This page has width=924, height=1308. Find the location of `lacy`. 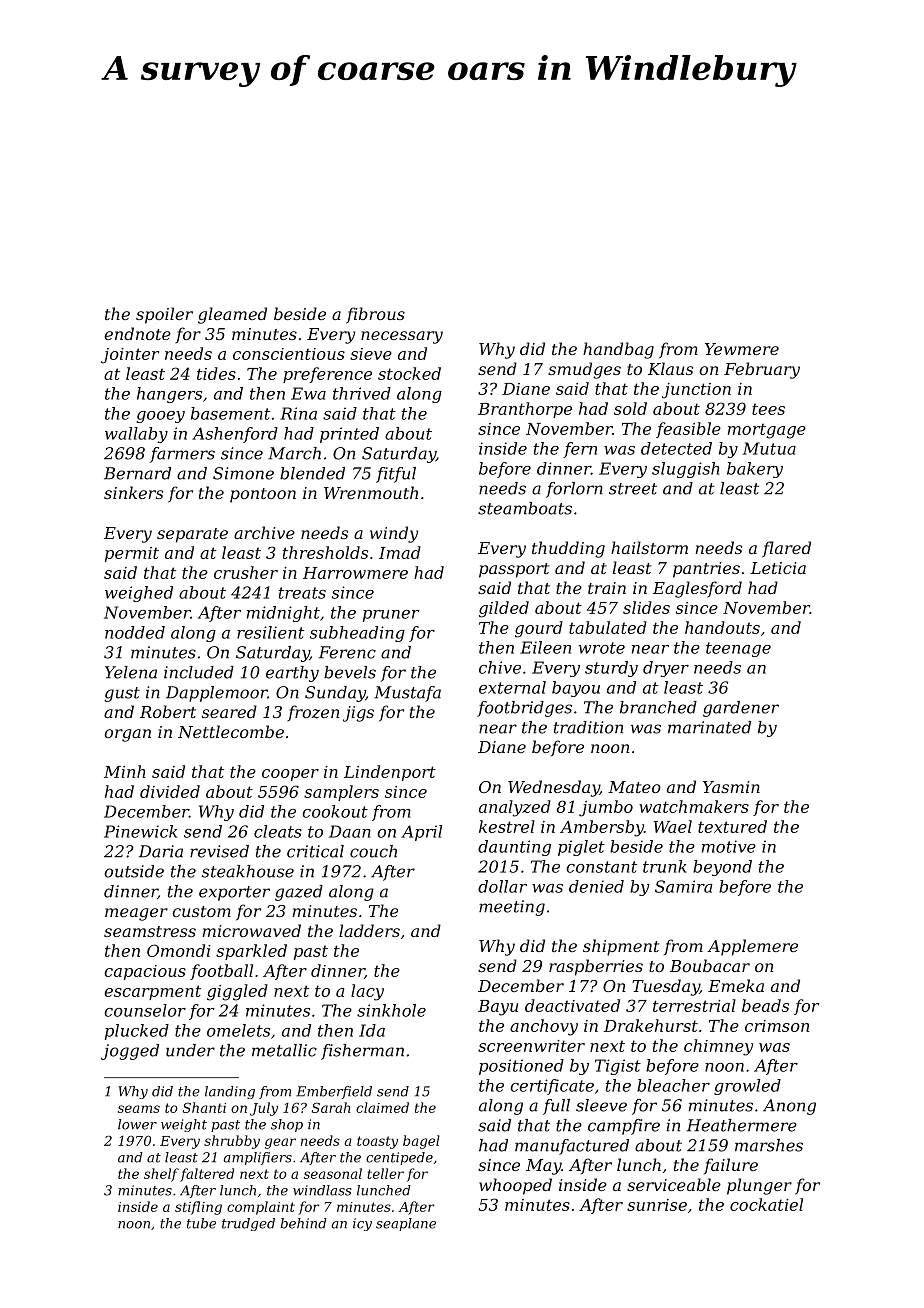

lacy is located at coordinates (367, 992).
